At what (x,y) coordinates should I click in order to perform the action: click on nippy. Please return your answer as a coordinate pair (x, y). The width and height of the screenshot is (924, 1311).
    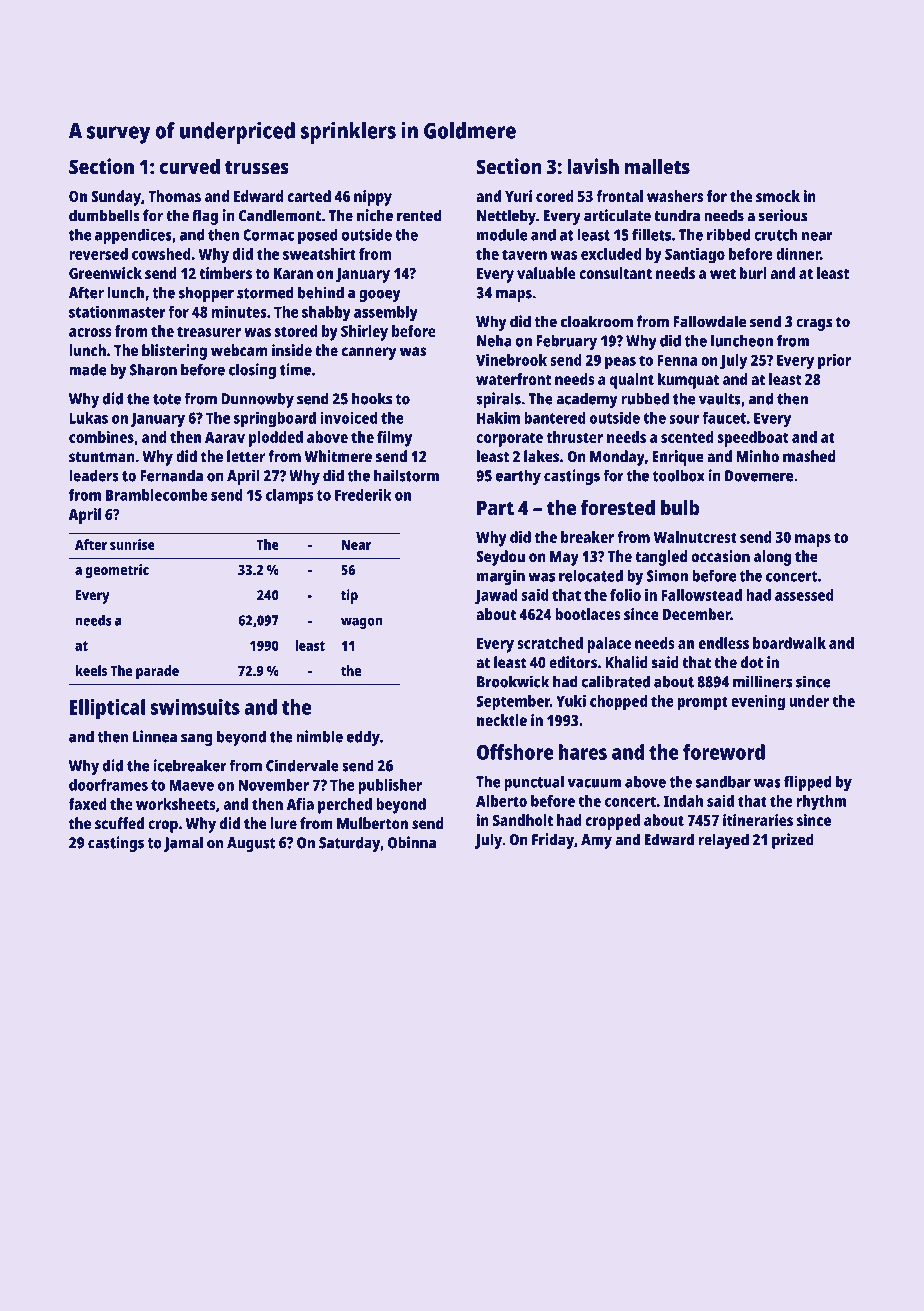
    Looking at the image, I should click on (373, 198).
